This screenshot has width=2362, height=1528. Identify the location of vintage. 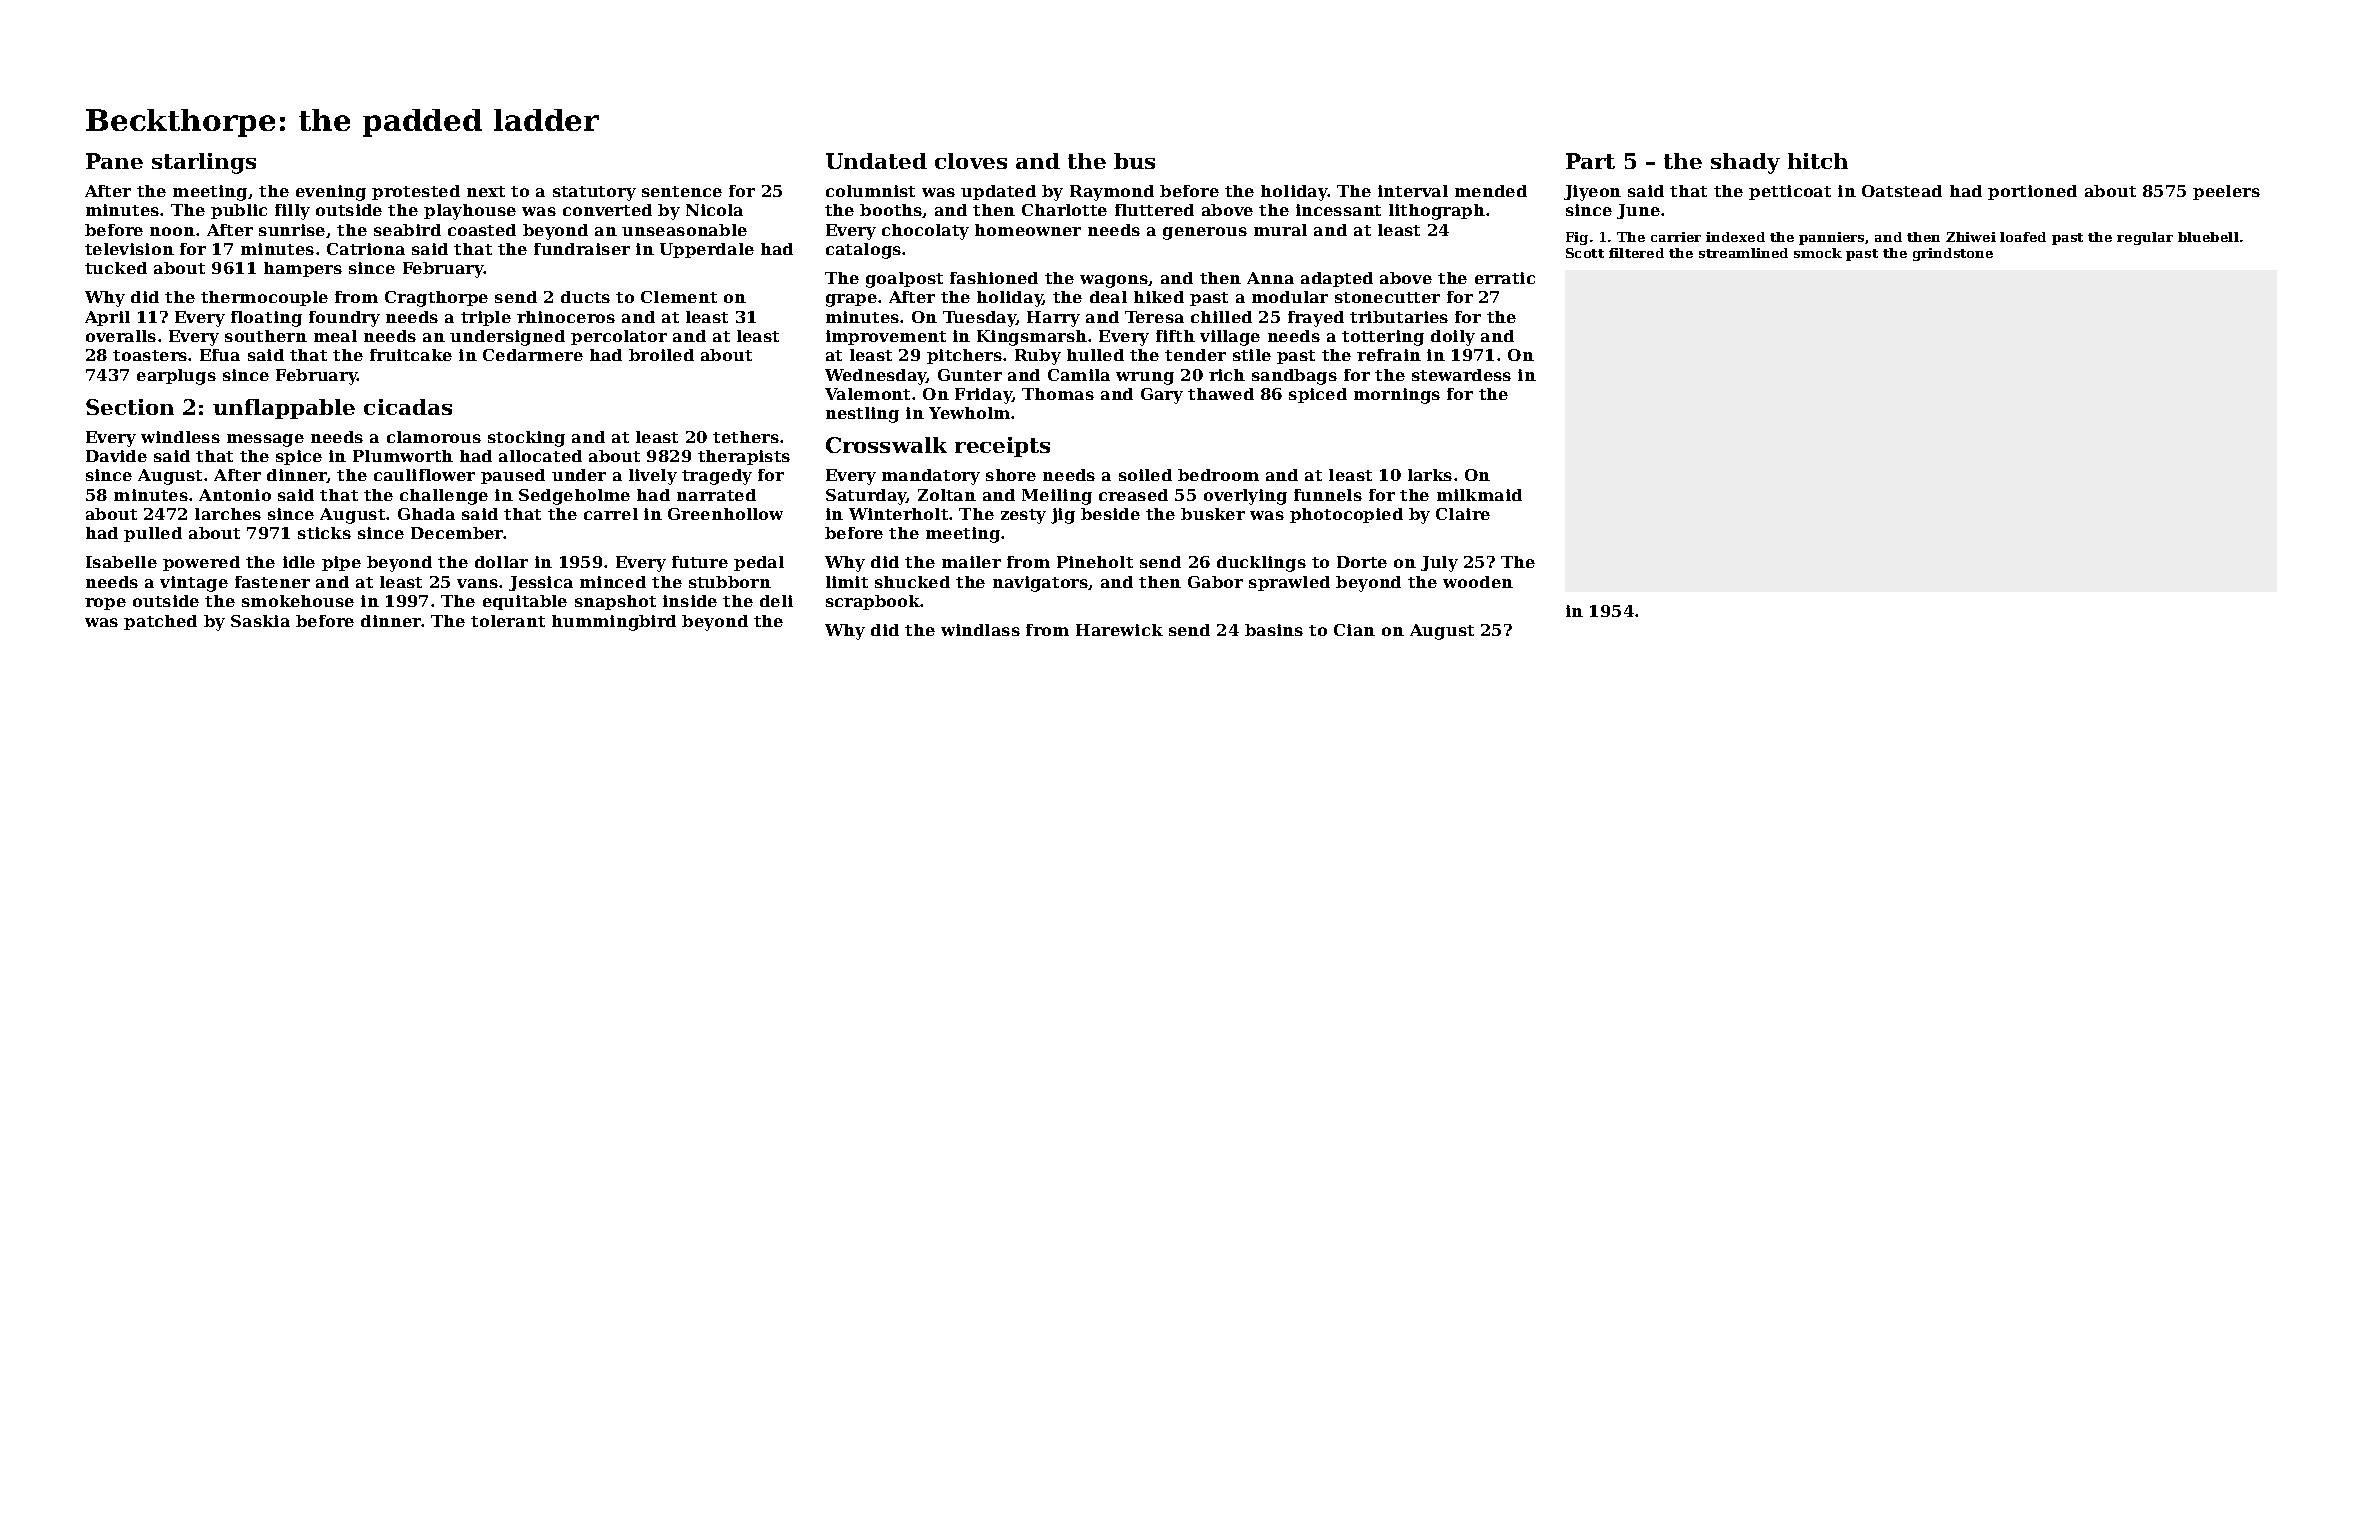
(194, 584).
